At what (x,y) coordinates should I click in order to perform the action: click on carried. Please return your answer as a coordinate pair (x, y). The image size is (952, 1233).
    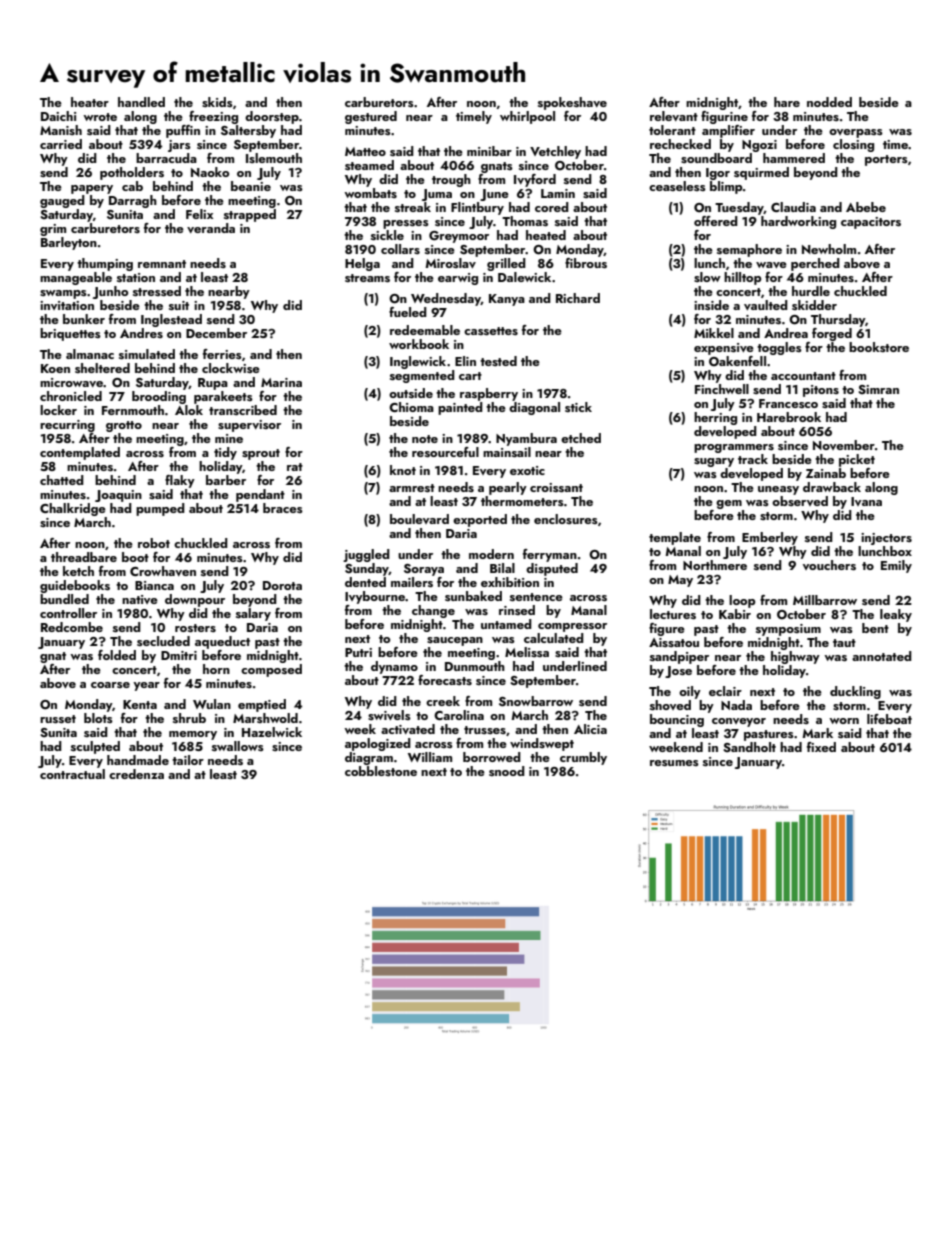
    Looking at the image, I should click on (61, 144).
